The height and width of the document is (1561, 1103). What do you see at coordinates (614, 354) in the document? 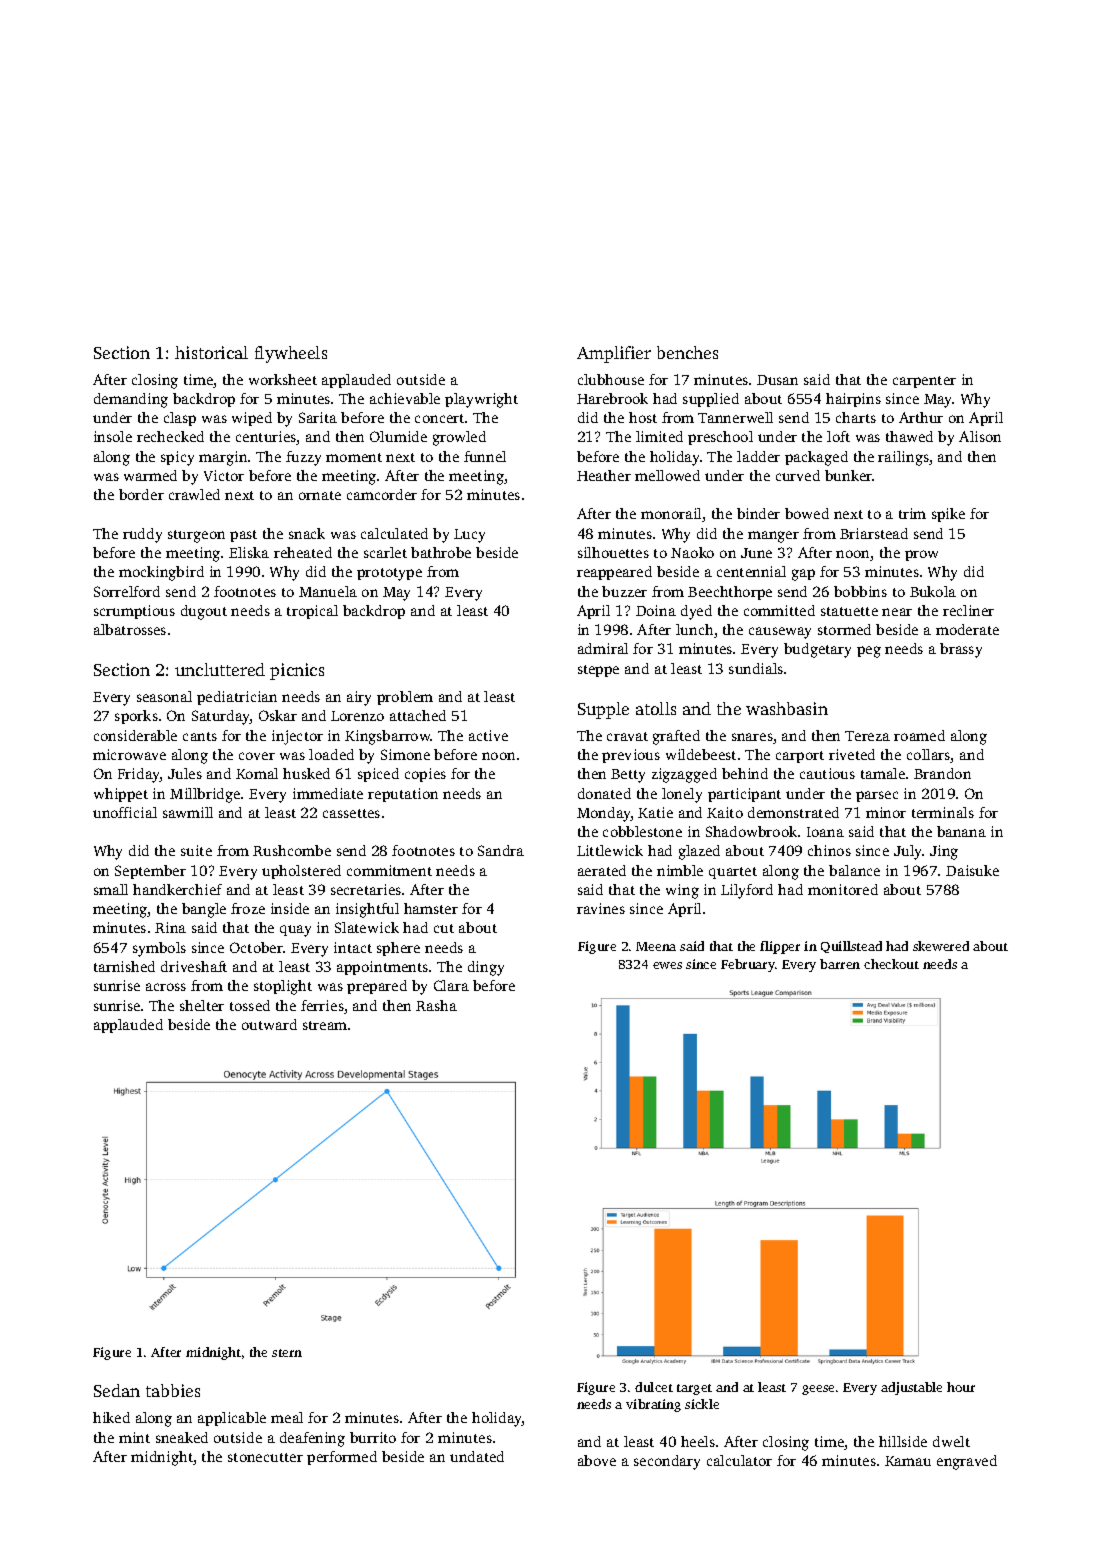
I see `Amplifier` at bounding box center [614, 354].
